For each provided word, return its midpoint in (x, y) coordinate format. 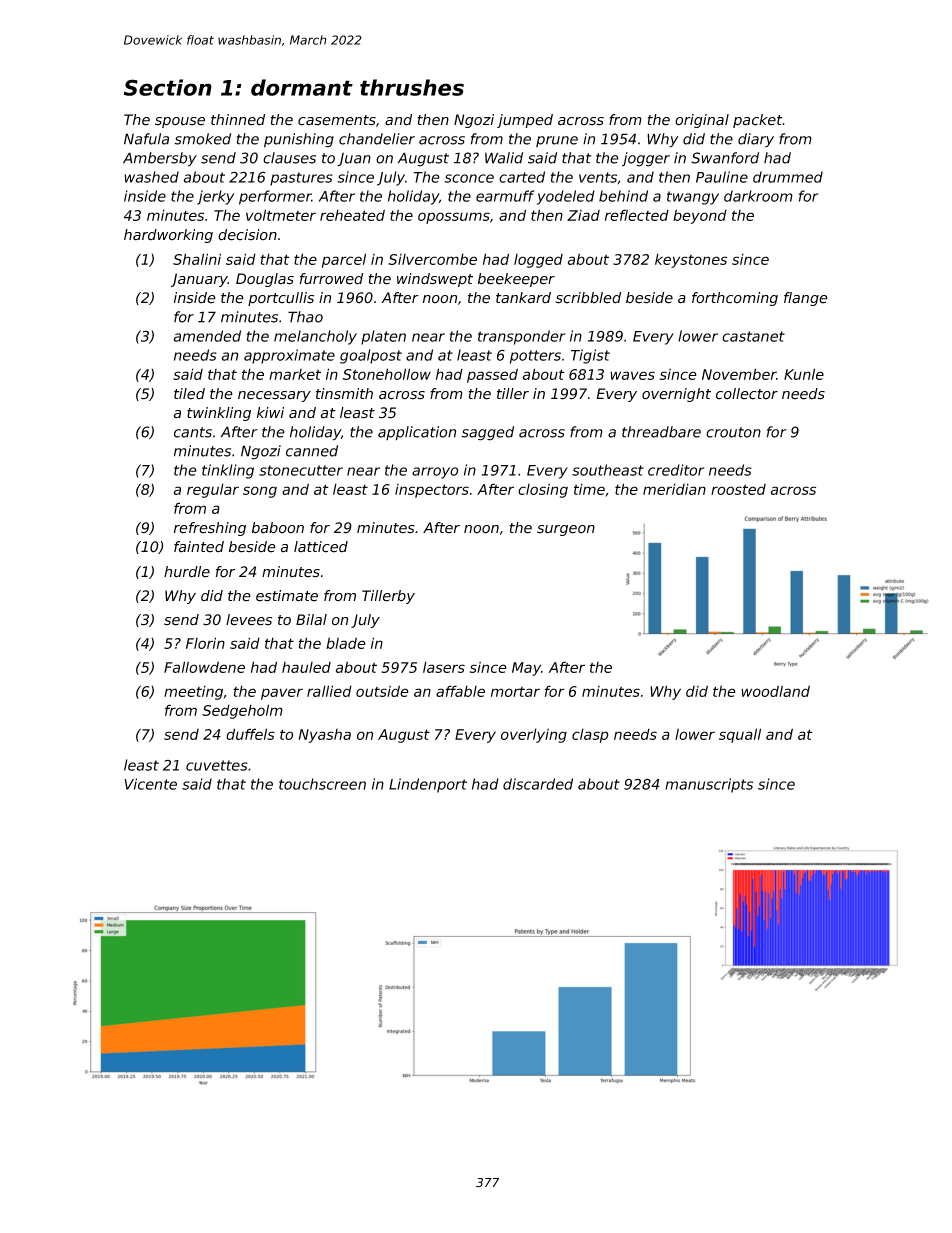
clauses (289, 158)
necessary (274, 396)
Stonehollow (387, 374)
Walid (504, 158)
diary (756, 140)
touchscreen (322, 784)
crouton (733, 432)
